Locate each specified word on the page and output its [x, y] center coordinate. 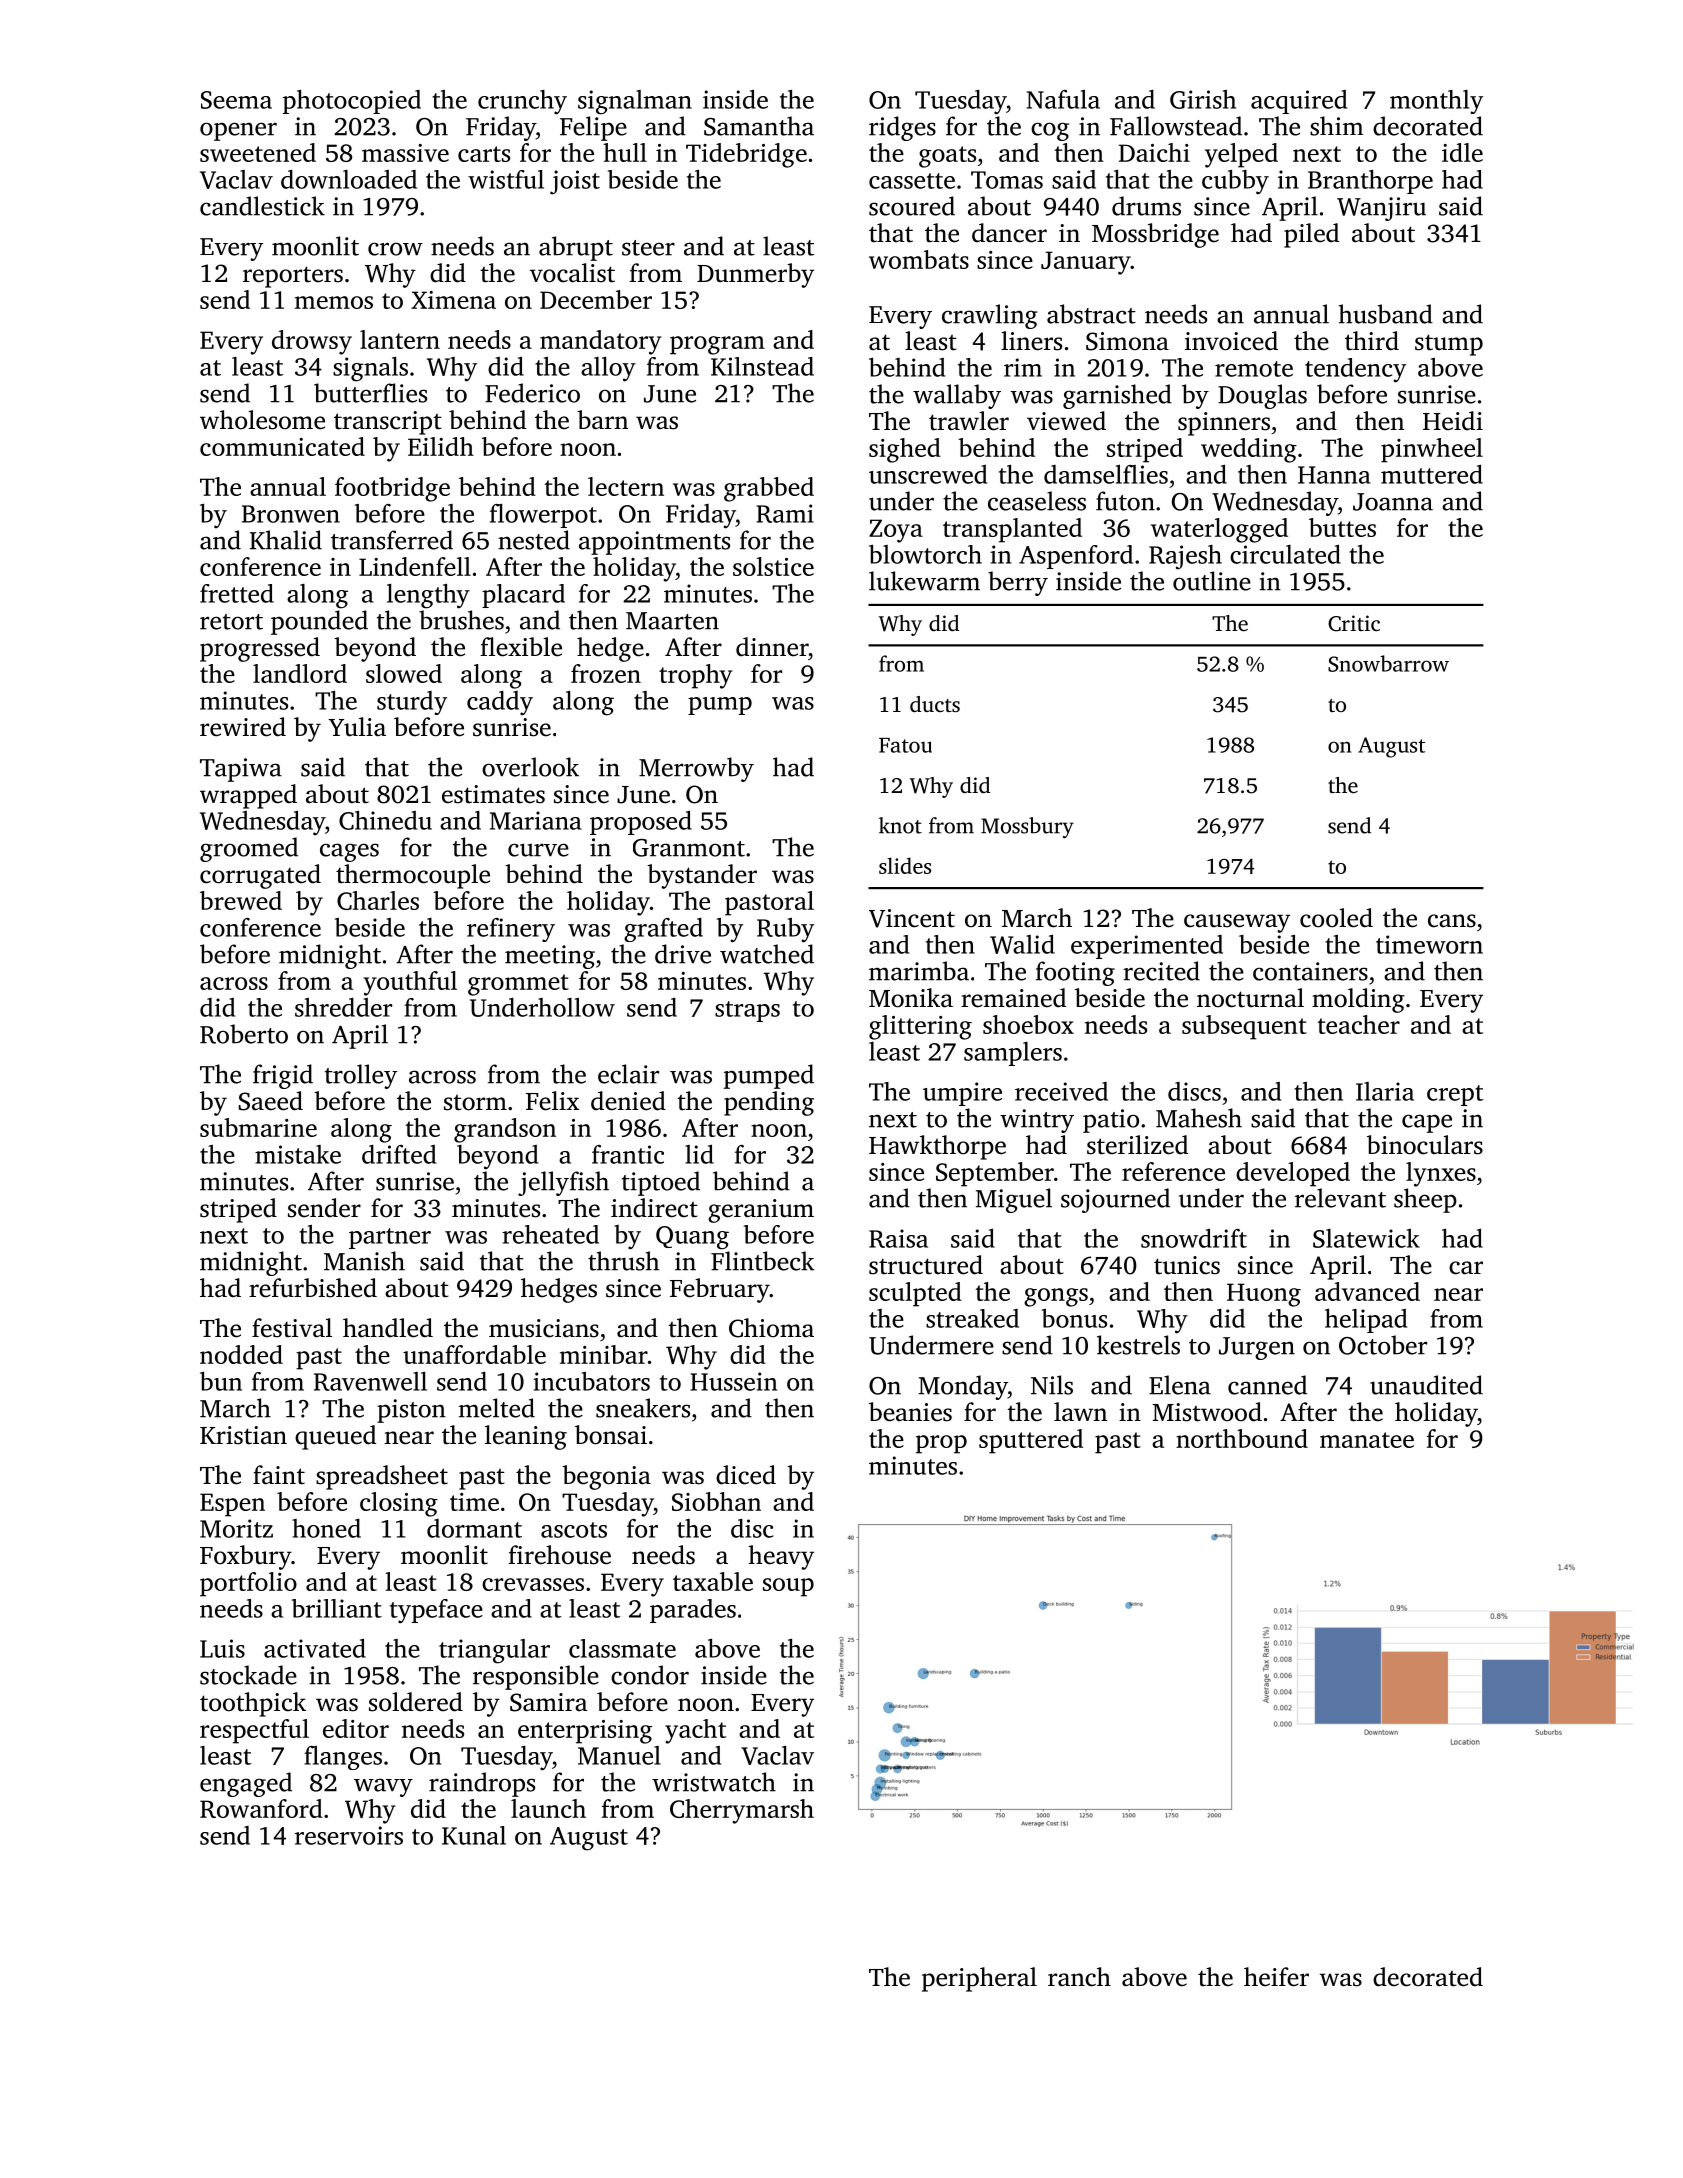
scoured [912, 206]
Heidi [1453, 421]
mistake [298, 1154]
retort [231, 622]
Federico [532, 393]
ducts [935, 704]
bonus [1074, 1318]
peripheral [979, 1979]
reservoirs [349, 1835]
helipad [1366, 1321]
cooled [1336, 918]
